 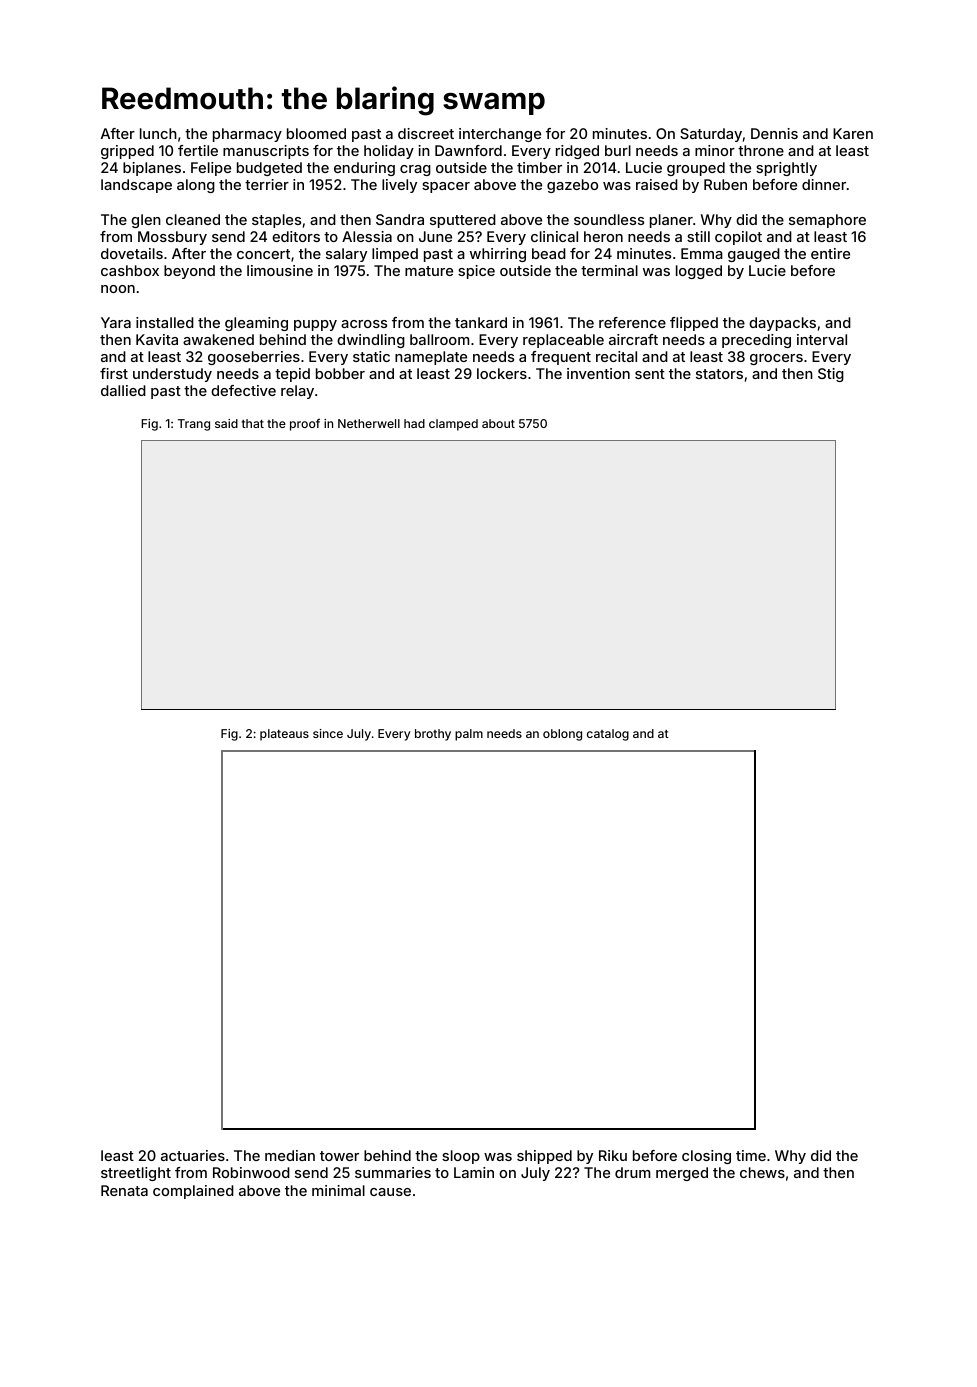 What do you see at coordinates (719, 374) in the document?
I see `stators` at bounding box center [719, 374].
